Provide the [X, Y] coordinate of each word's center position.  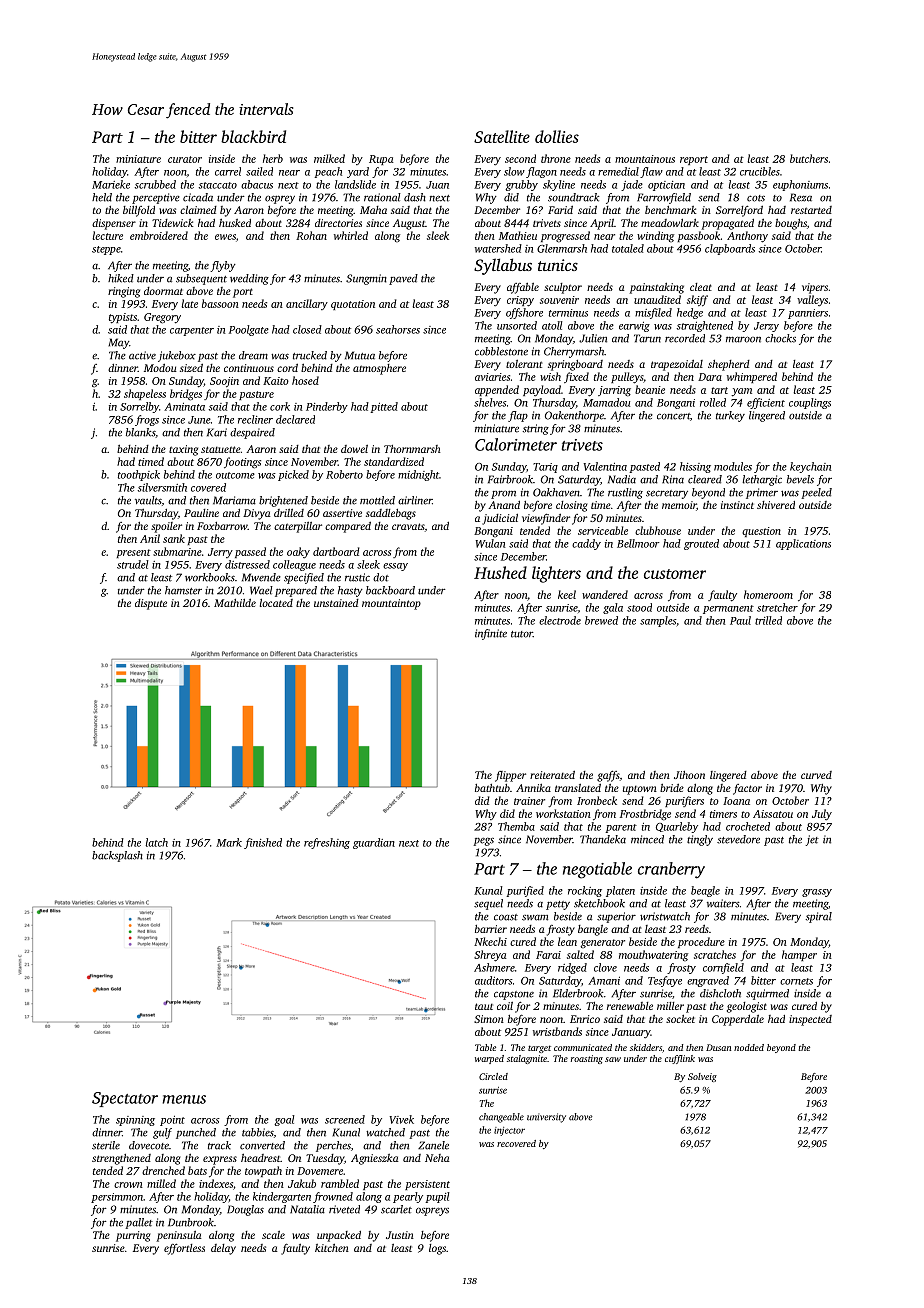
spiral [819, 917]
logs [437, 1249]
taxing [183, 450]
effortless [184, 1249]
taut [484, 1006]
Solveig [702, 1077]
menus [184, 1099]
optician [666, 186]
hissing [695, 467]
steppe [106, 250]
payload [542, 390]
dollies [557, 136]
